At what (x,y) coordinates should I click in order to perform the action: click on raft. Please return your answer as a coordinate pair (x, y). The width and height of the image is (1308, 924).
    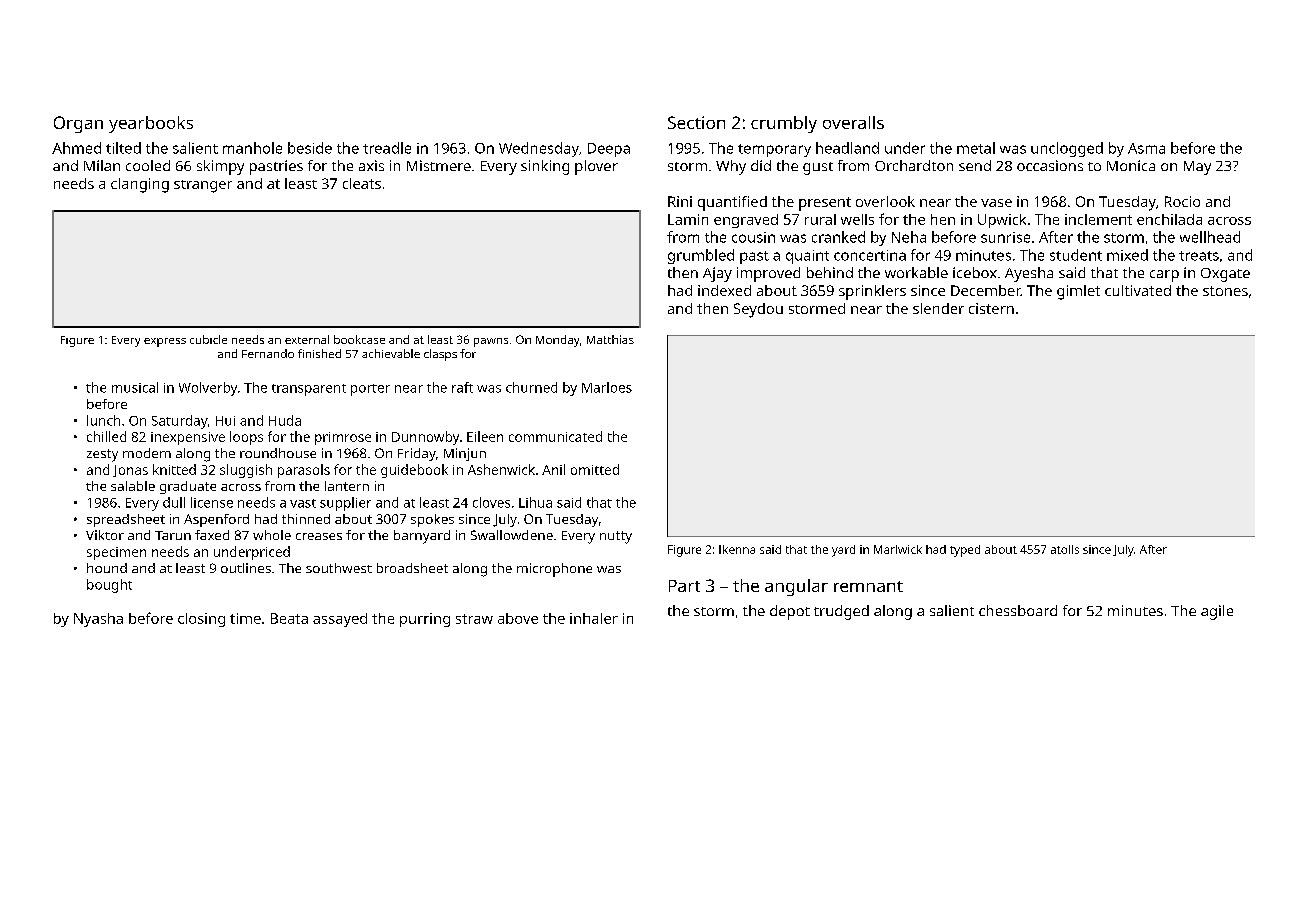
    Looking at the image, I should click on (462, 387).
